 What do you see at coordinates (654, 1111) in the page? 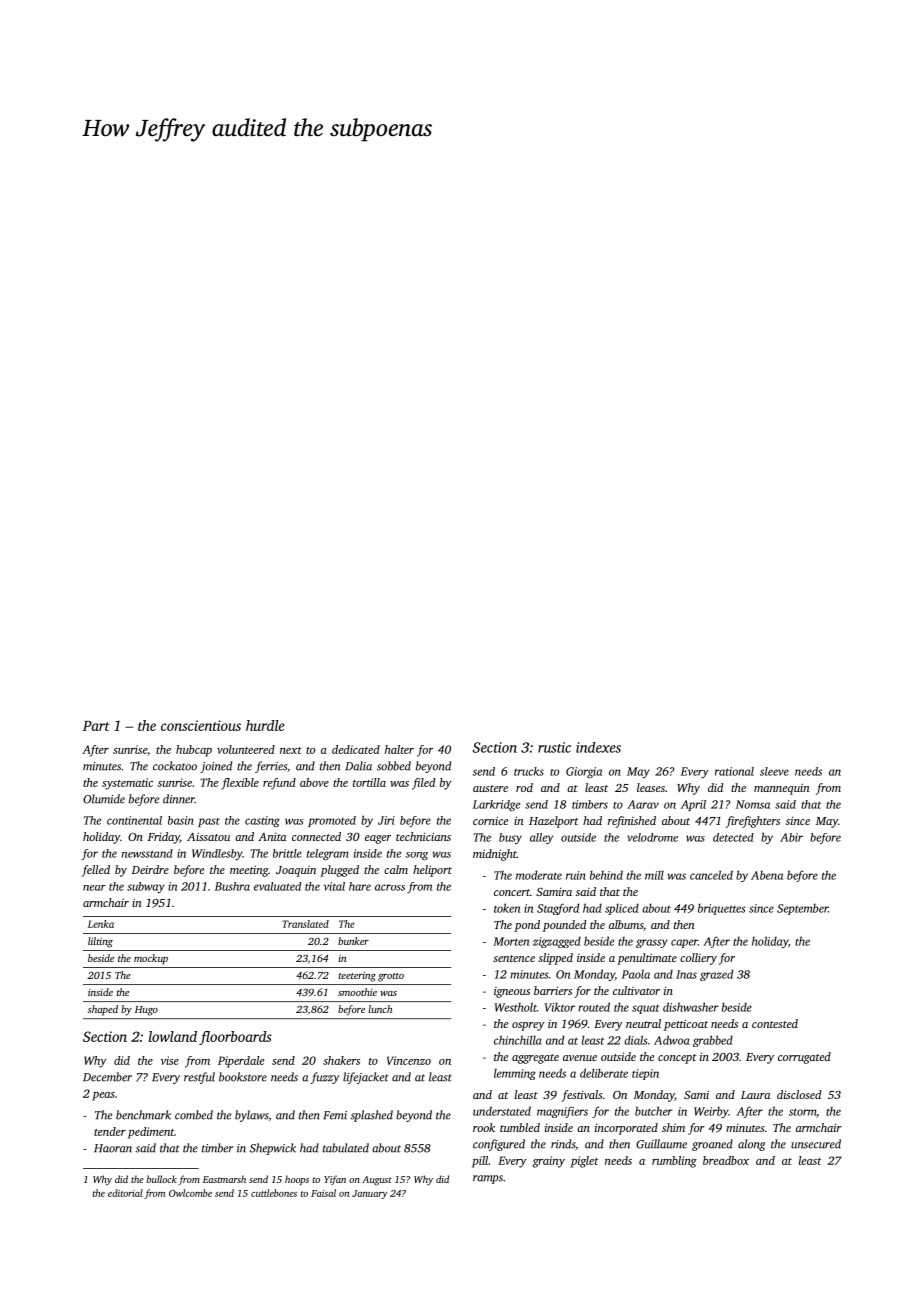
I see `butcher` at bounding box center [654, 1111].
